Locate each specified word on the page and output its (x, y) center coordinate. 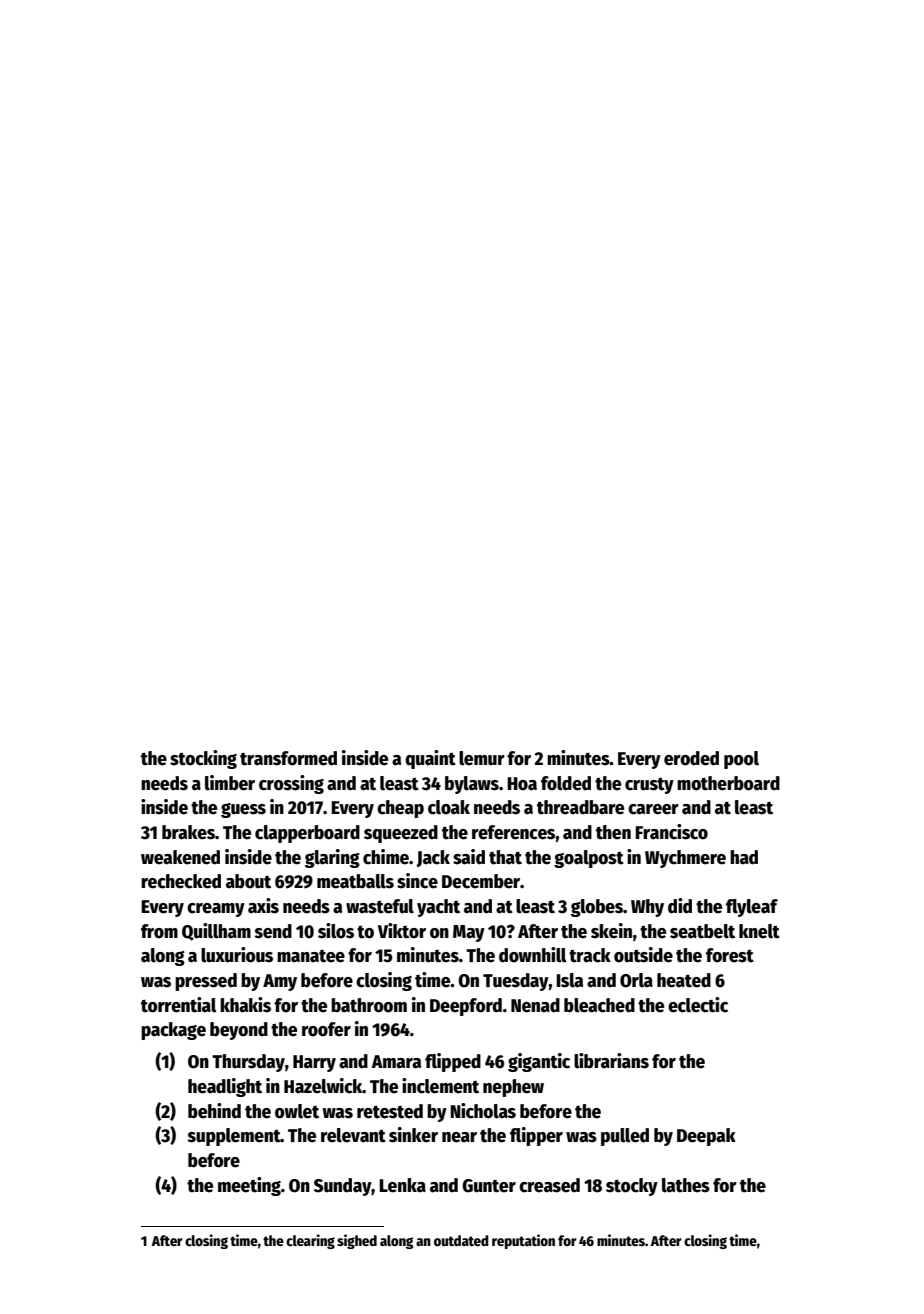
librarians (611, 1061)
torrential (178, 1005)
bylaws (472, 785)
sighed (357, 1241)
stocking (203, 759)
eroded (691, 758)
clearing (310, 1241)
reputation (523, 1241)
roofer (326, 1029)
